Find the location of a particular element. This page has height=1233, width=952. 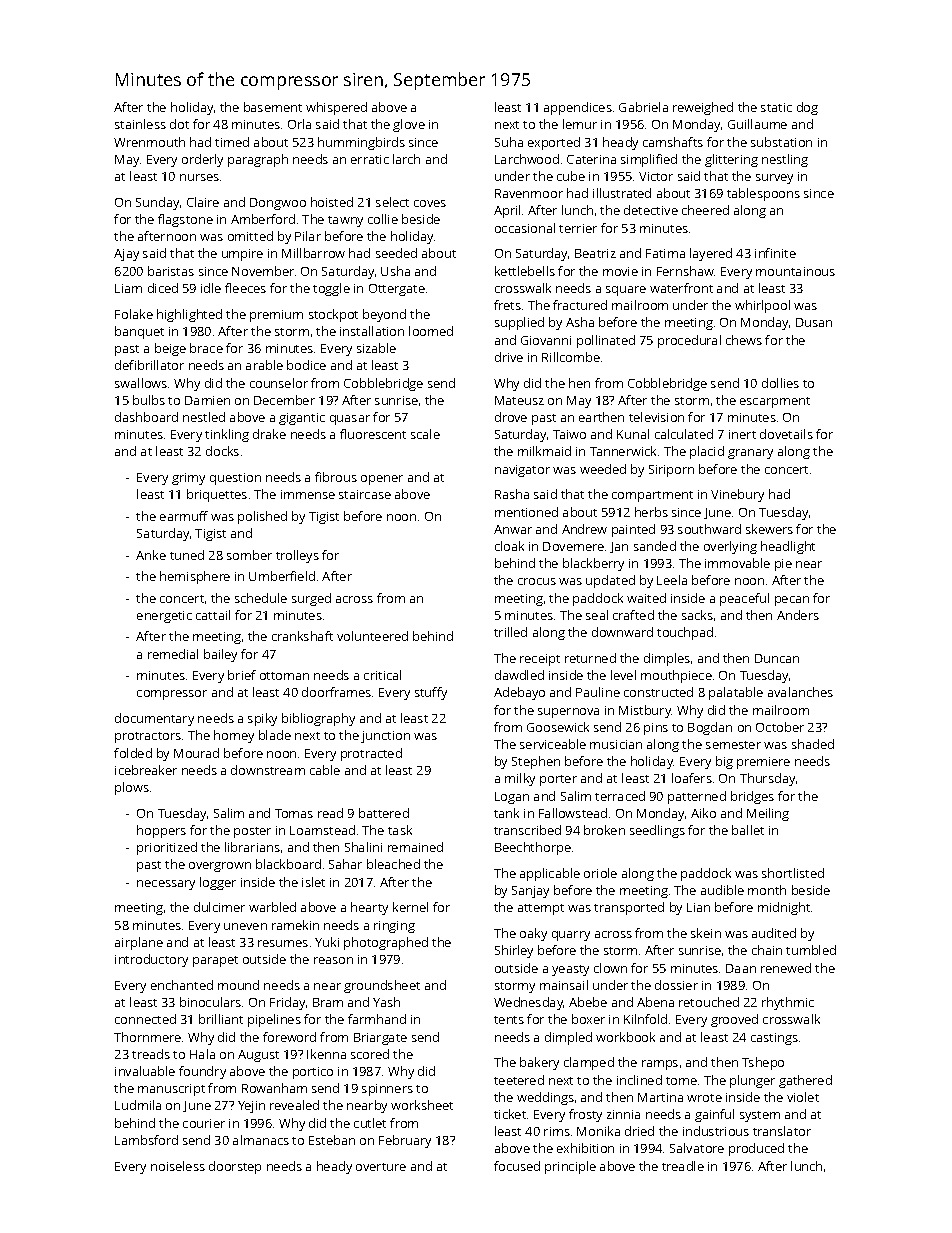

grooved is located at coordinates (734, 1020).
